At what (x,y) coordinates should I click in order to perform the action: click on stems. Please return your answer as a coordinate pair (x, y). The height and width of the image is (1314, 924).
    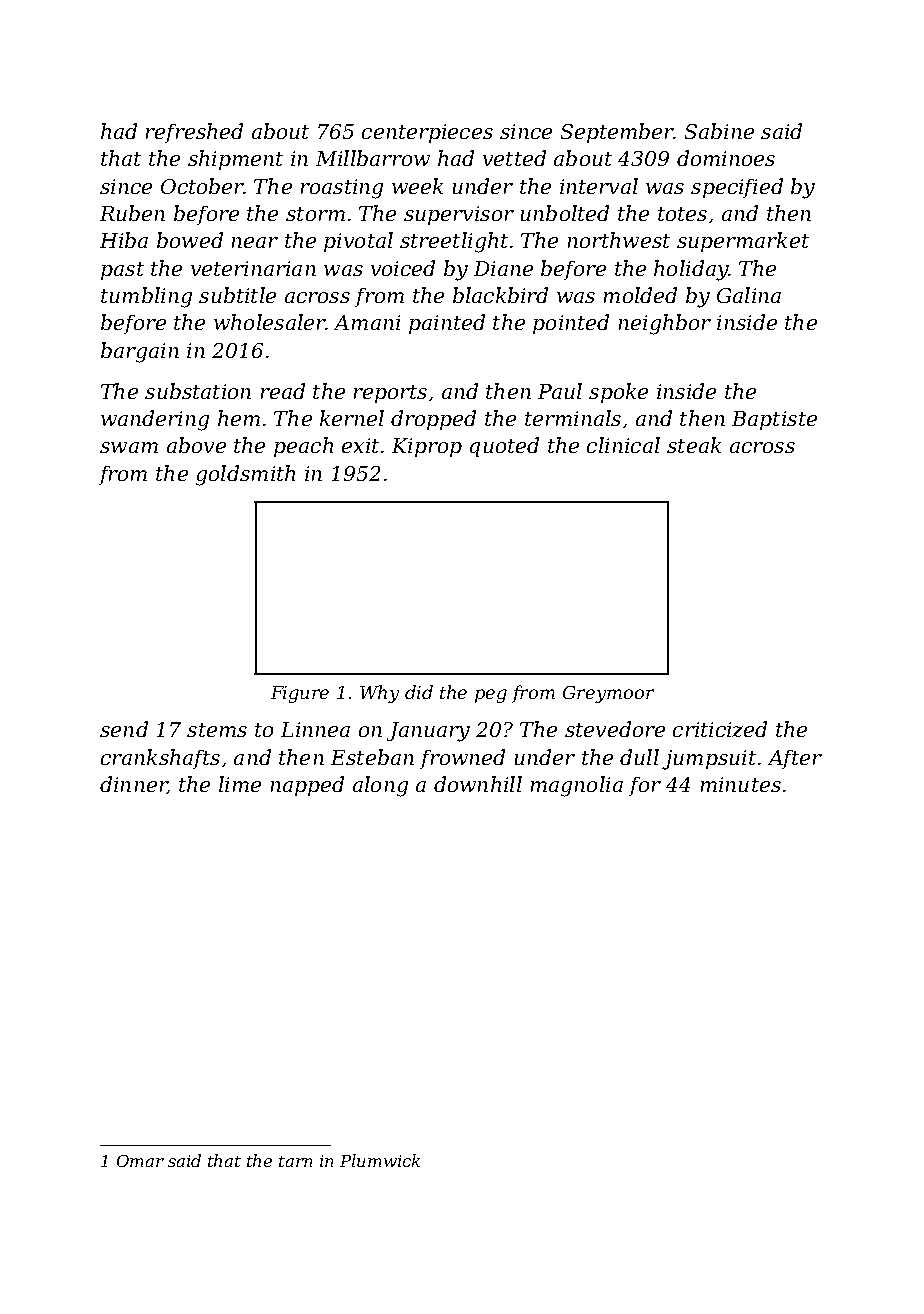
    Looking at the image, I should click on (217, 730).
